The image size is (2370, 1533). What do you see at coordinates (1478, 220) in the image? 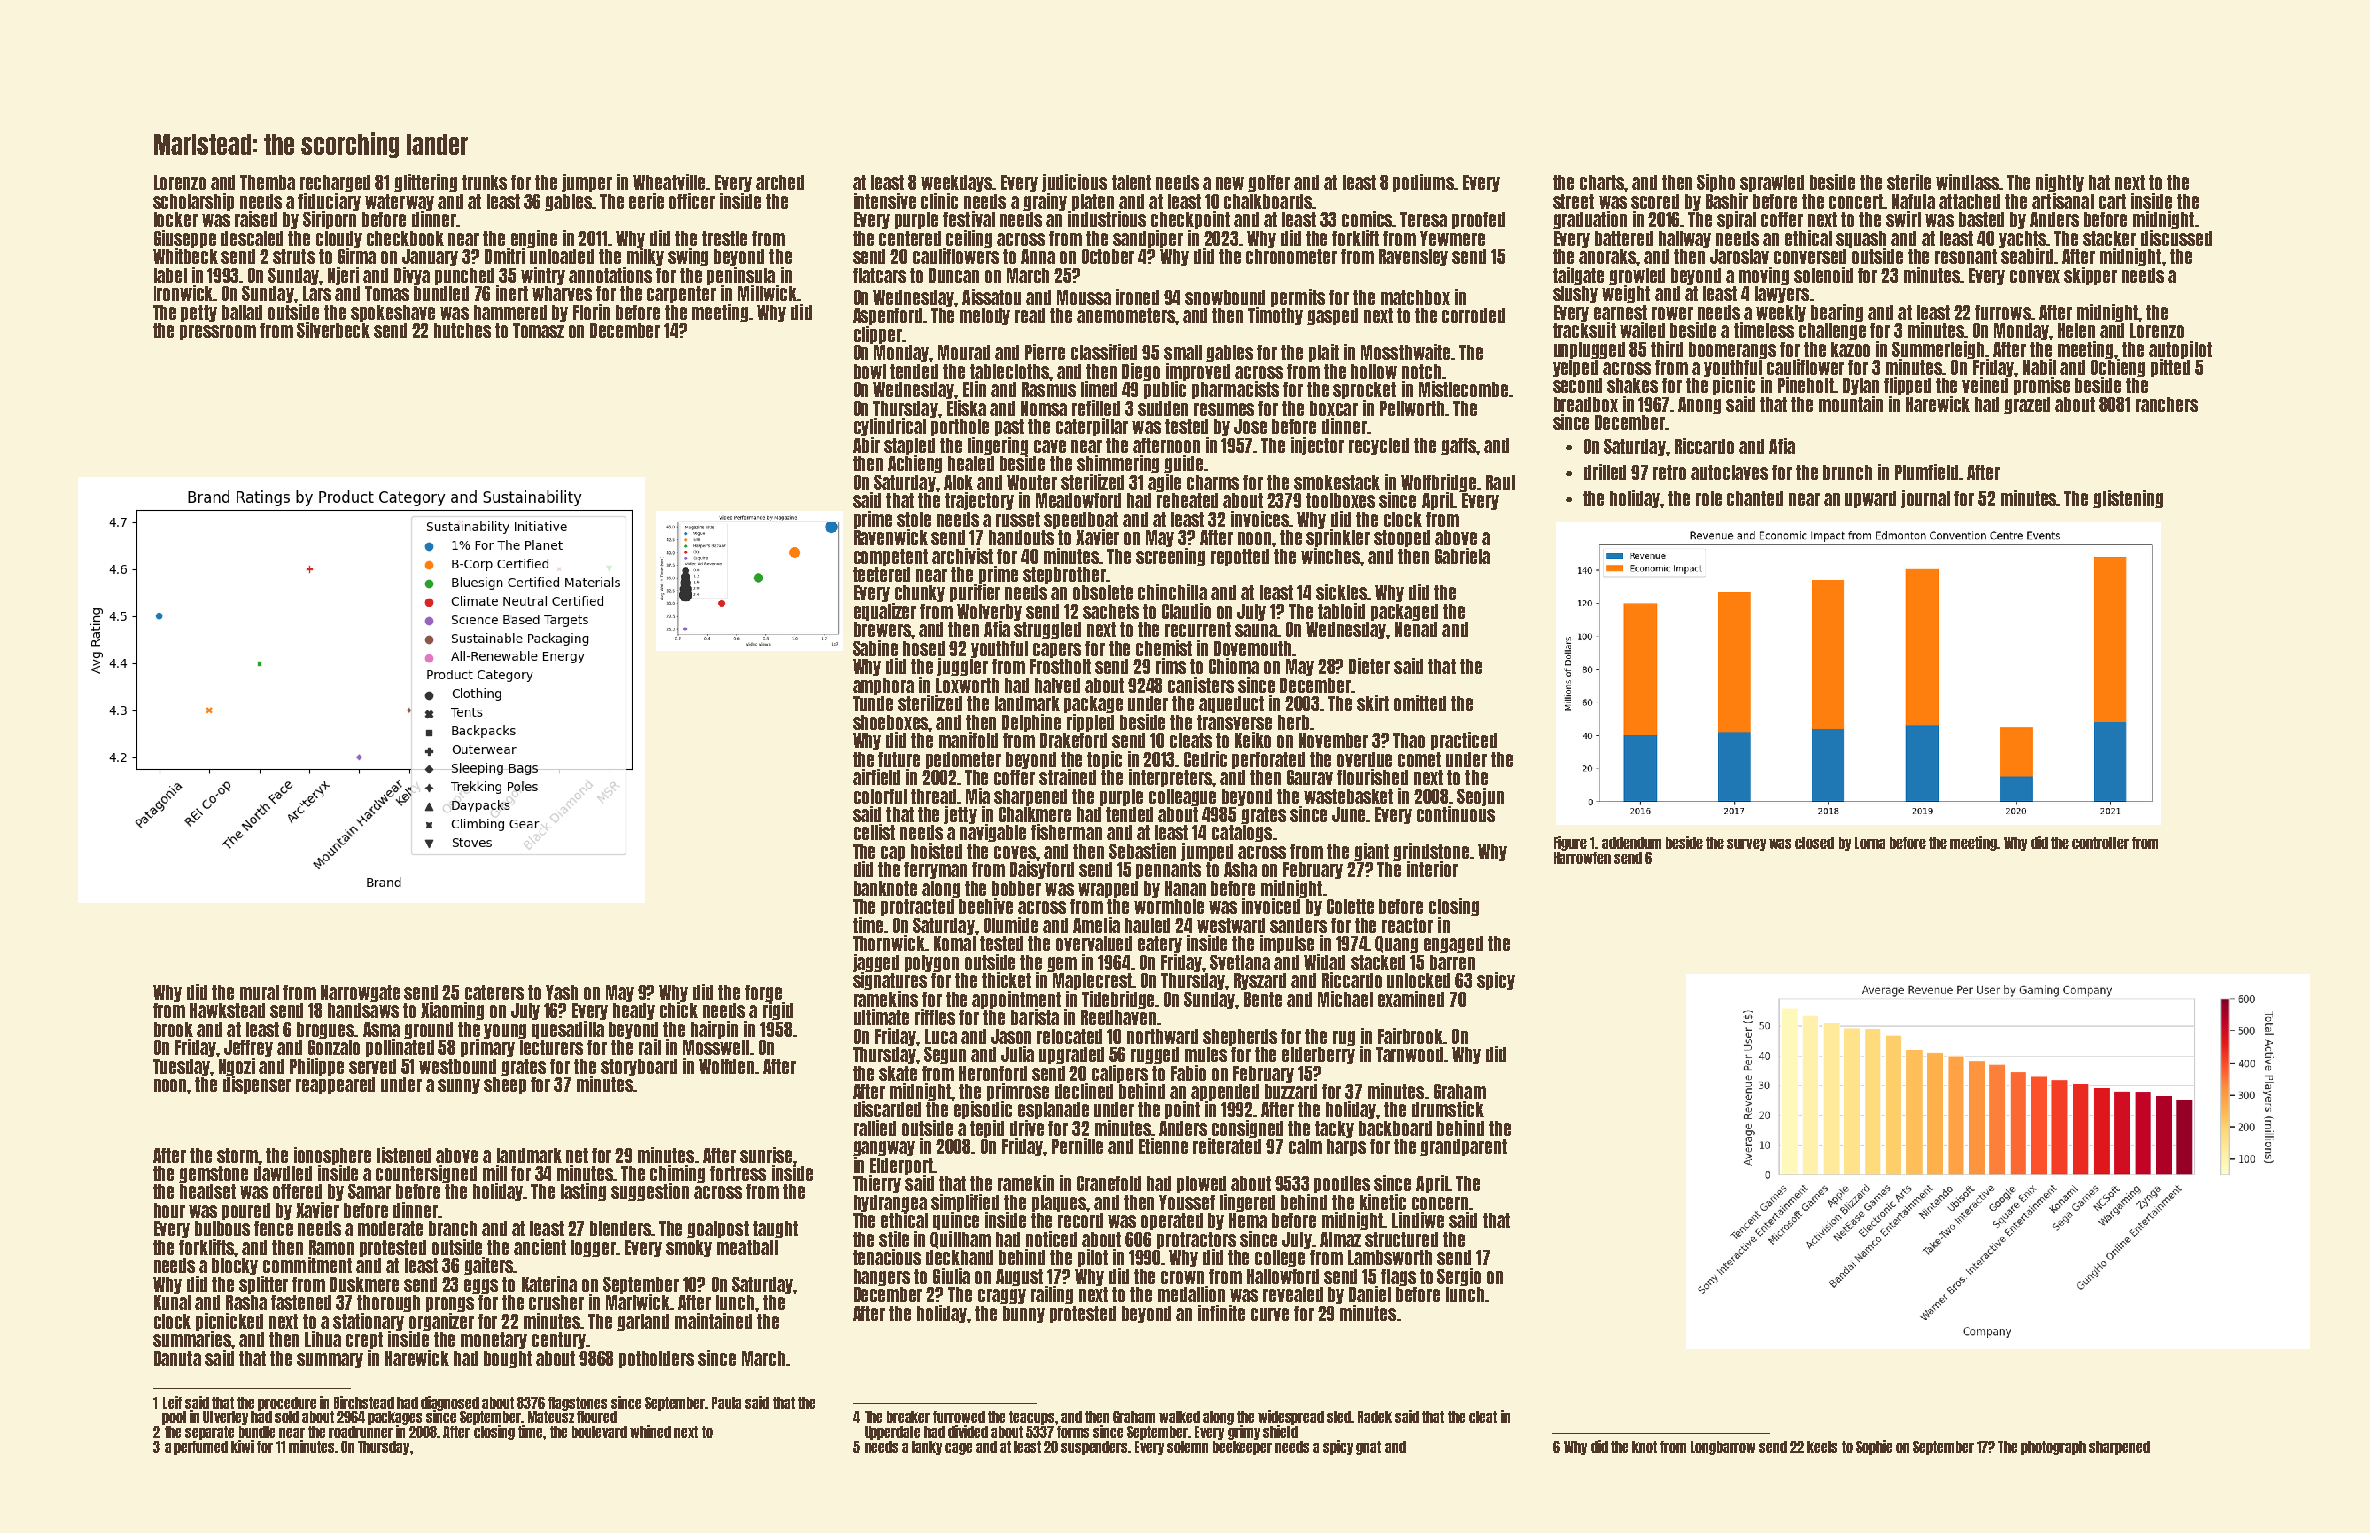
I see `proofed` at bounding box center [1478, 220].
